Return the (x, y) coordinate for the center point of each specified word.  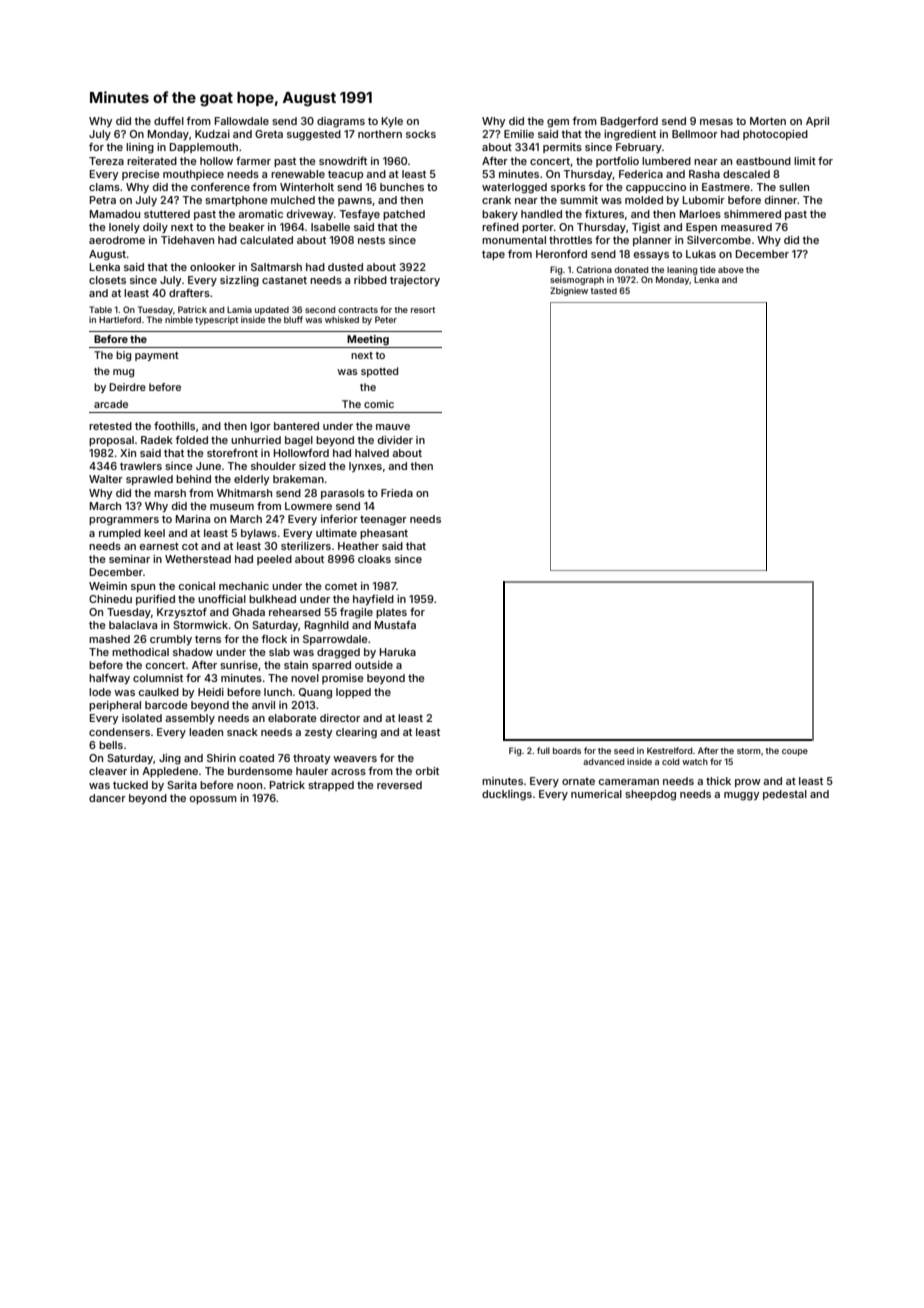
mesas (716, 122)
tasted (603, 291)
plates (391, 613)
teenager (383, 520)
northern (380, 134)
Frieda (397, 493)
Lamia (239, 309)
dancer (107, 798)
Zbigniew (569, 291)
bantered (296, 426)
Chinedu (110, 599)
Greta (269, 134)
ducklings (507, 795)
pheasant (384, 534)
